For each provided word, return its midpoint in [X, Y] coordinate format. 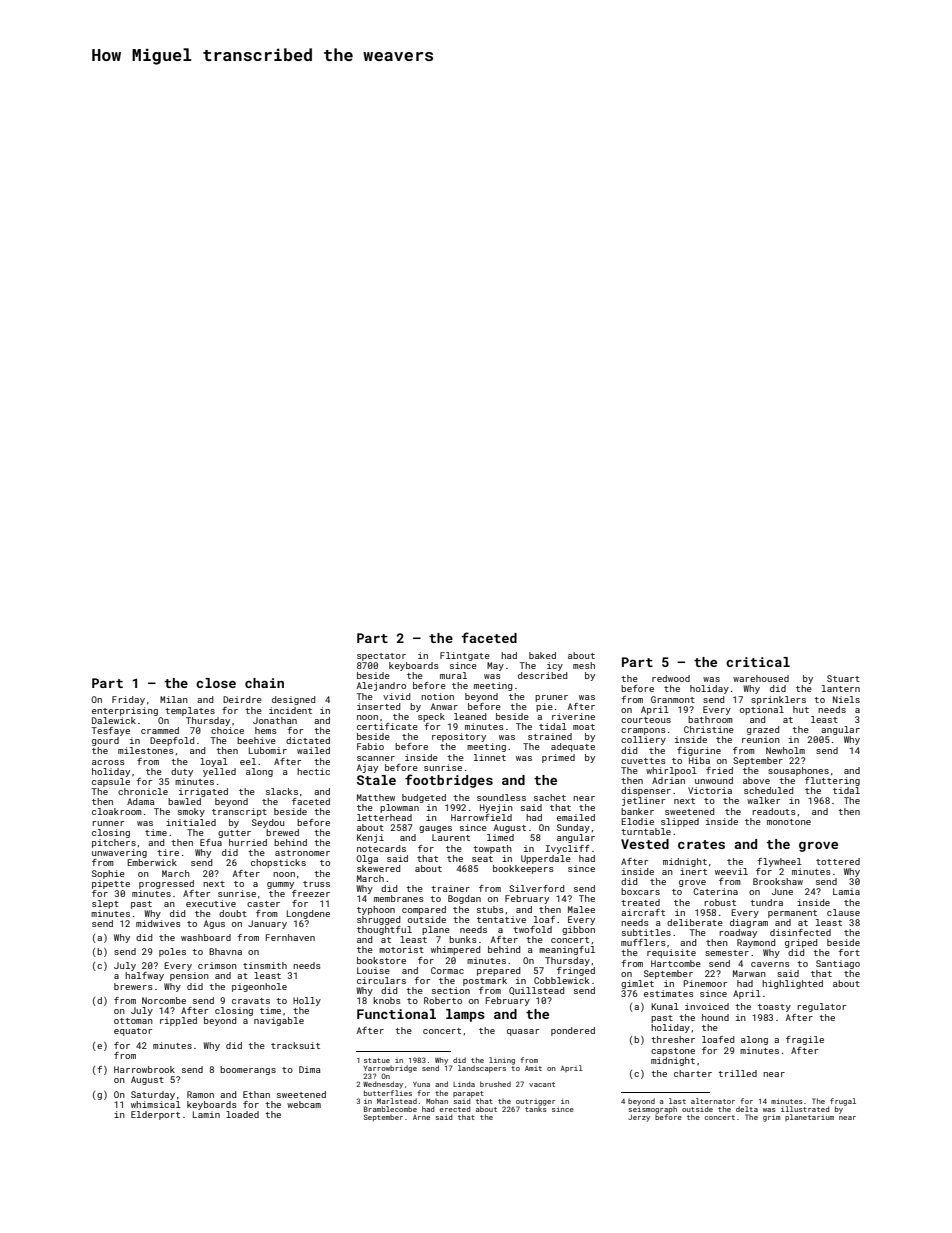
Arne [421, 1117]
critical [758, 662]
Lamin [206, 1114]
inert [693, 871]
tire [168, 852]
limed [500, 837]
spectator [381, 657]
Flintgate [465, 656]
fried [719, 770]
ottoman [133, 1021]
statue [377, 1060]
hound [715, 1017]
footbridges [449, 781]
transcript [239, 812]
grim [771, 1119]
